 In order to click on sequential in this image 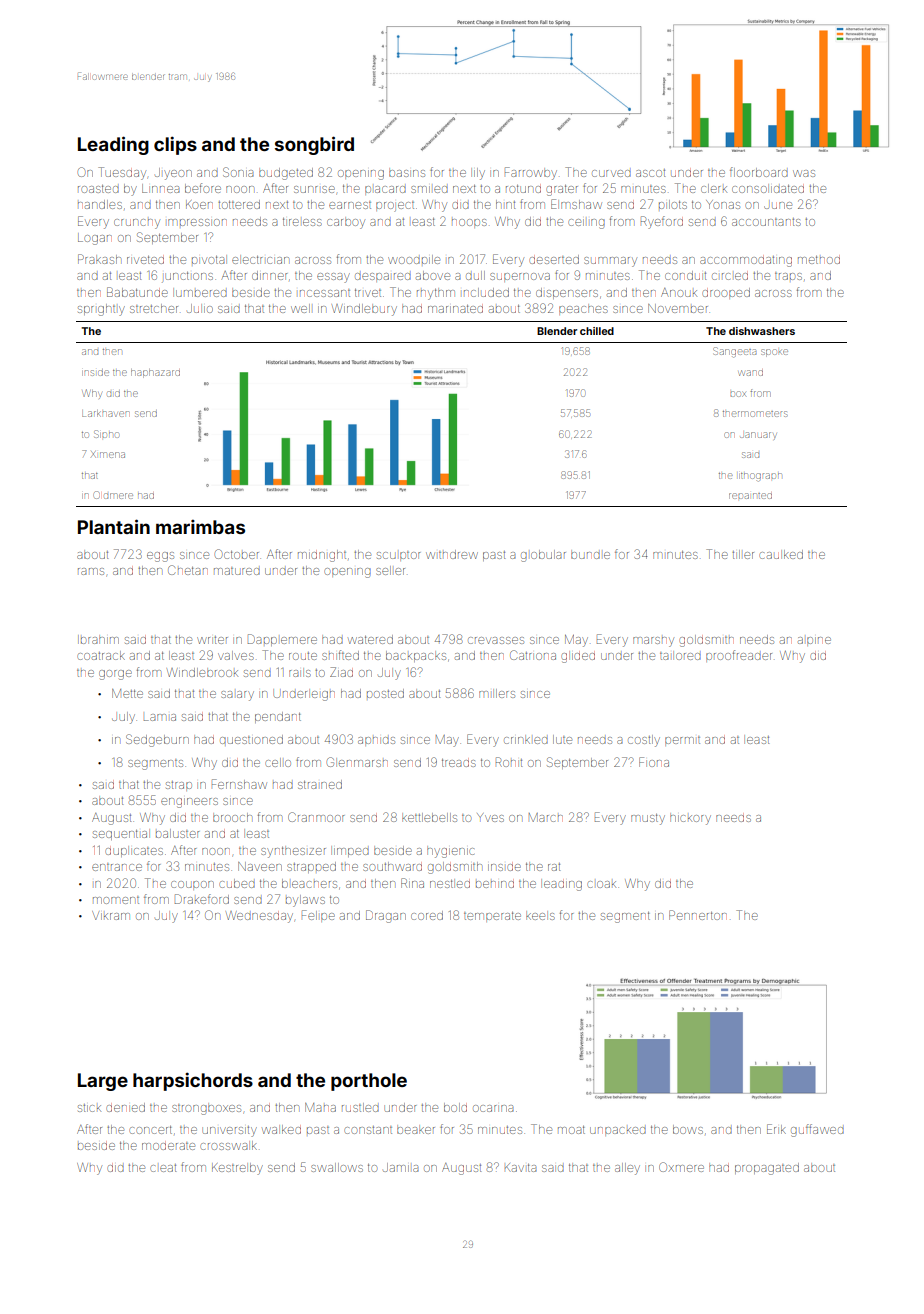, I will do `click(121, 834)`.
